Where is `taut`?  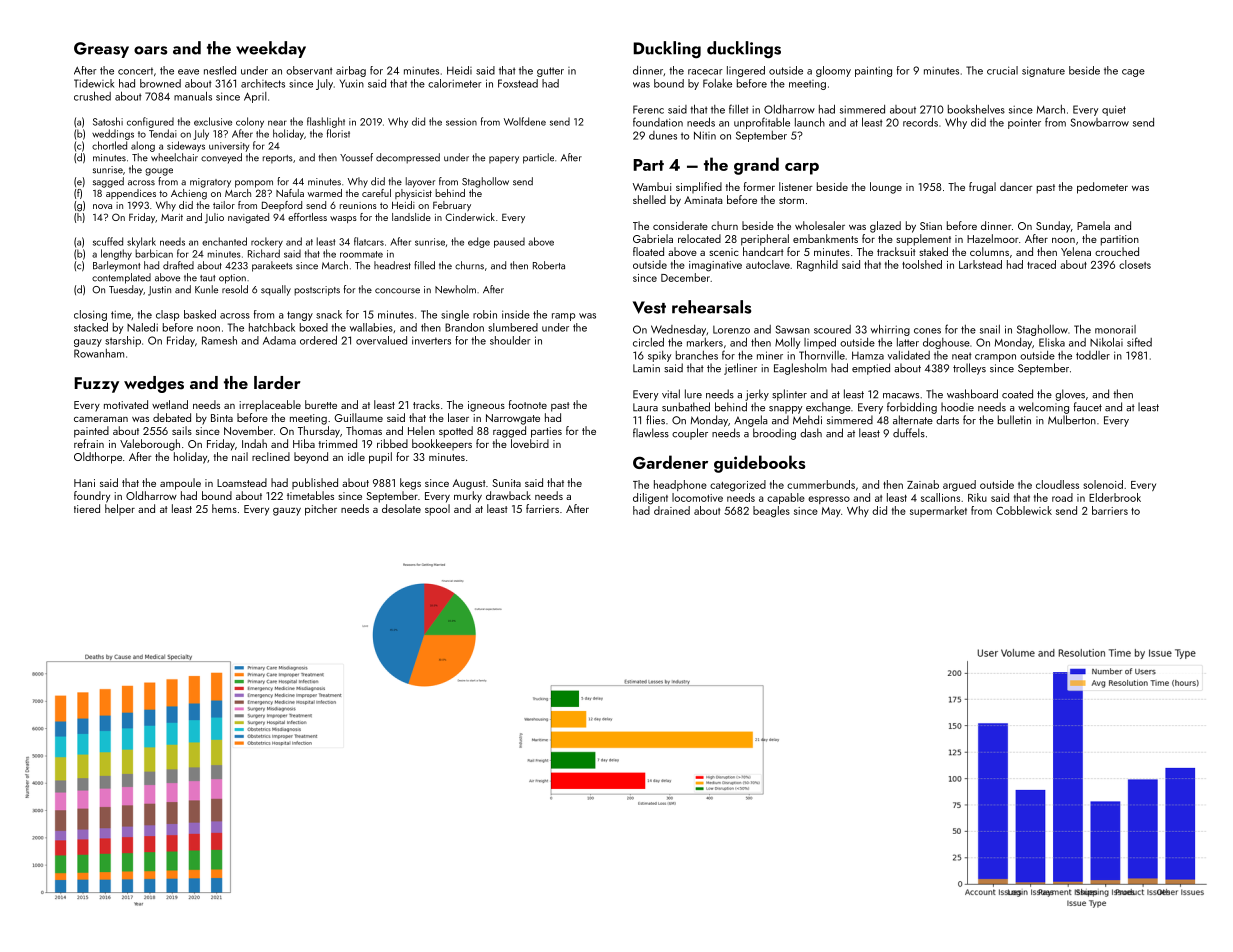
taut is located at coordinates (207, 278).
